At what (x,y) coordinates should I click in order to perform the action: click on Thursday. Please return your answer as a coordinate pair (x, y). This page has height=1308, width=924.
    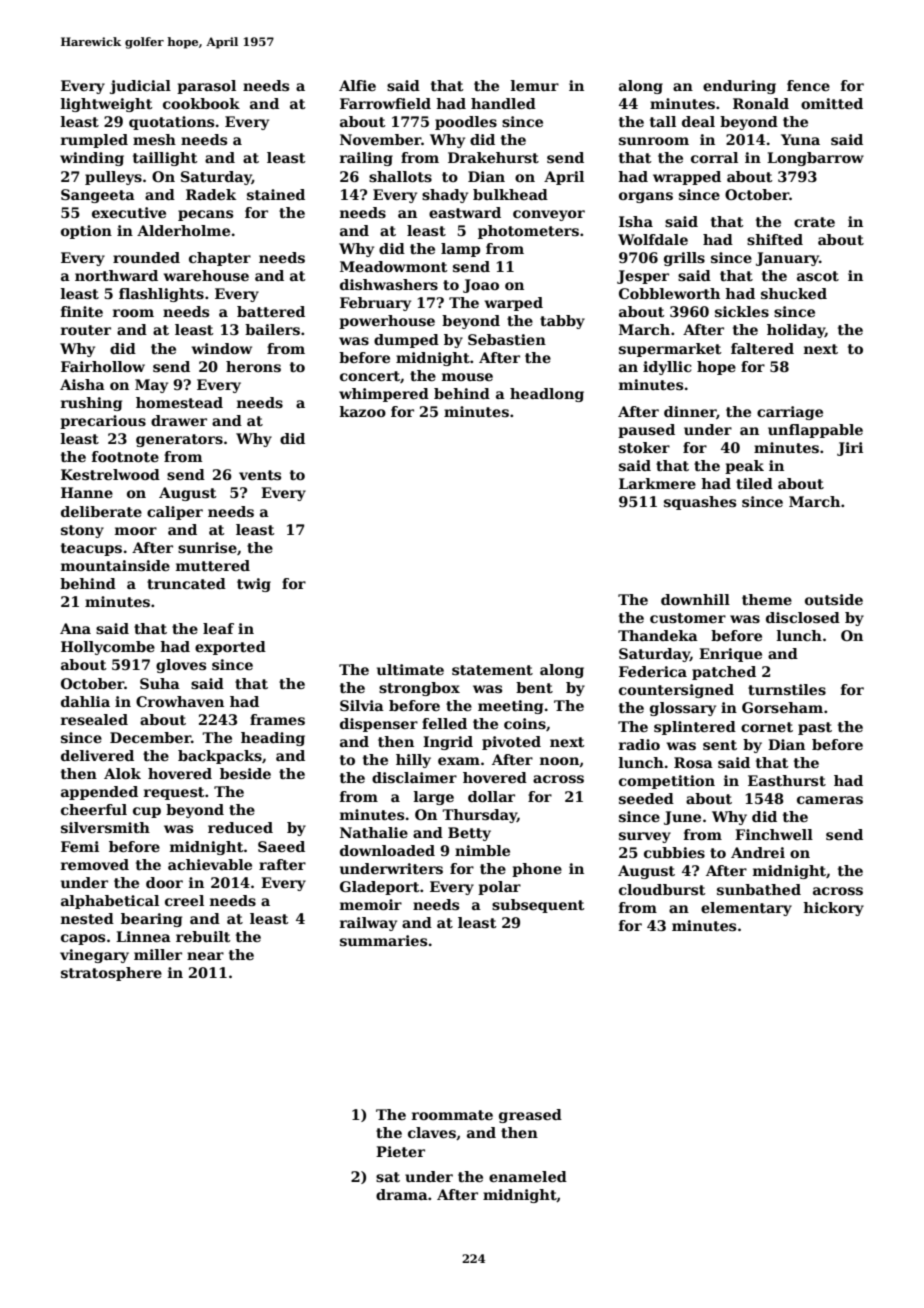
    Looking at the image, I should click on (479, 816).
